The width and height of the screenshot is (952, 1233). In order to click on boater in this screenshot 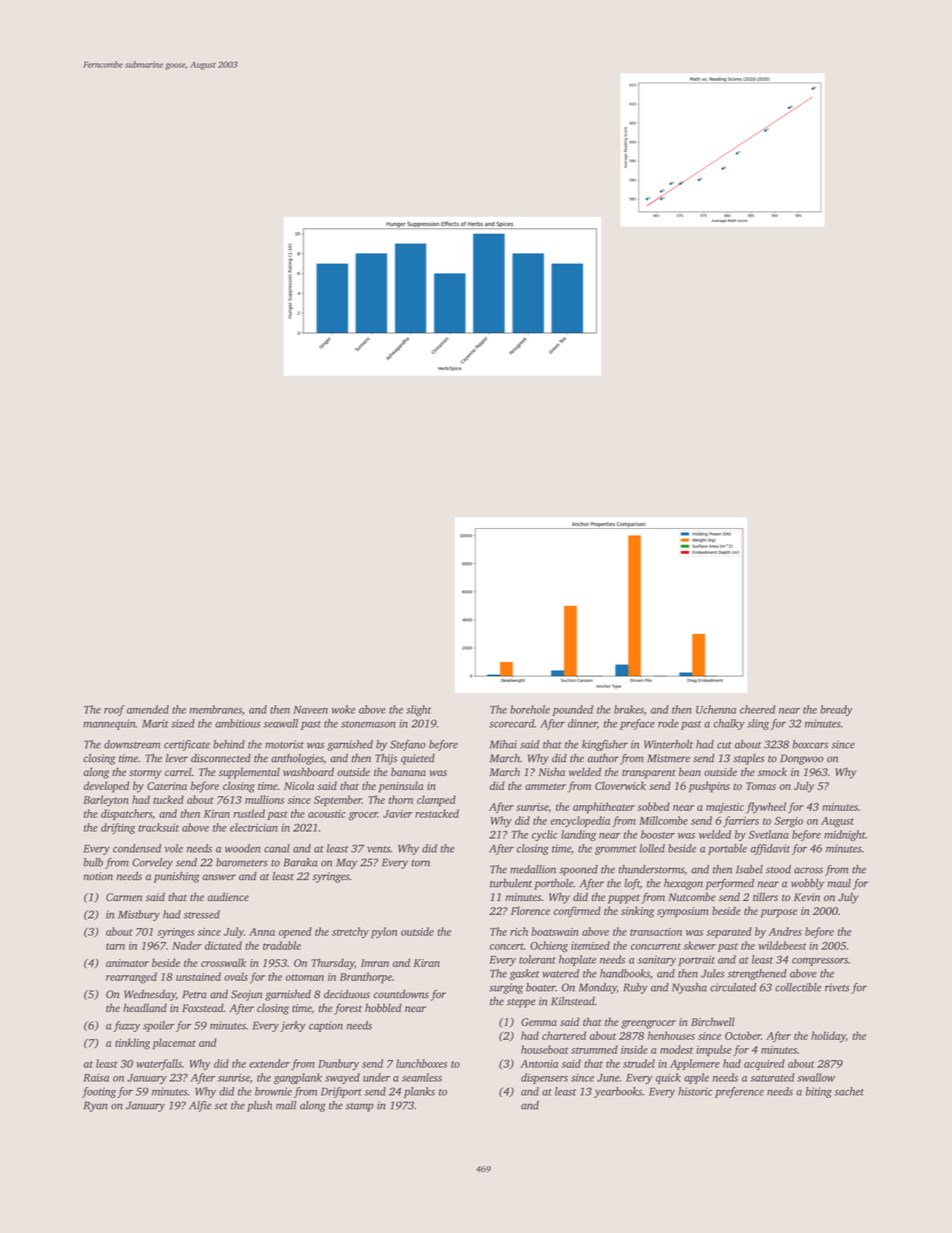, I will do `click(541, 987)`.
